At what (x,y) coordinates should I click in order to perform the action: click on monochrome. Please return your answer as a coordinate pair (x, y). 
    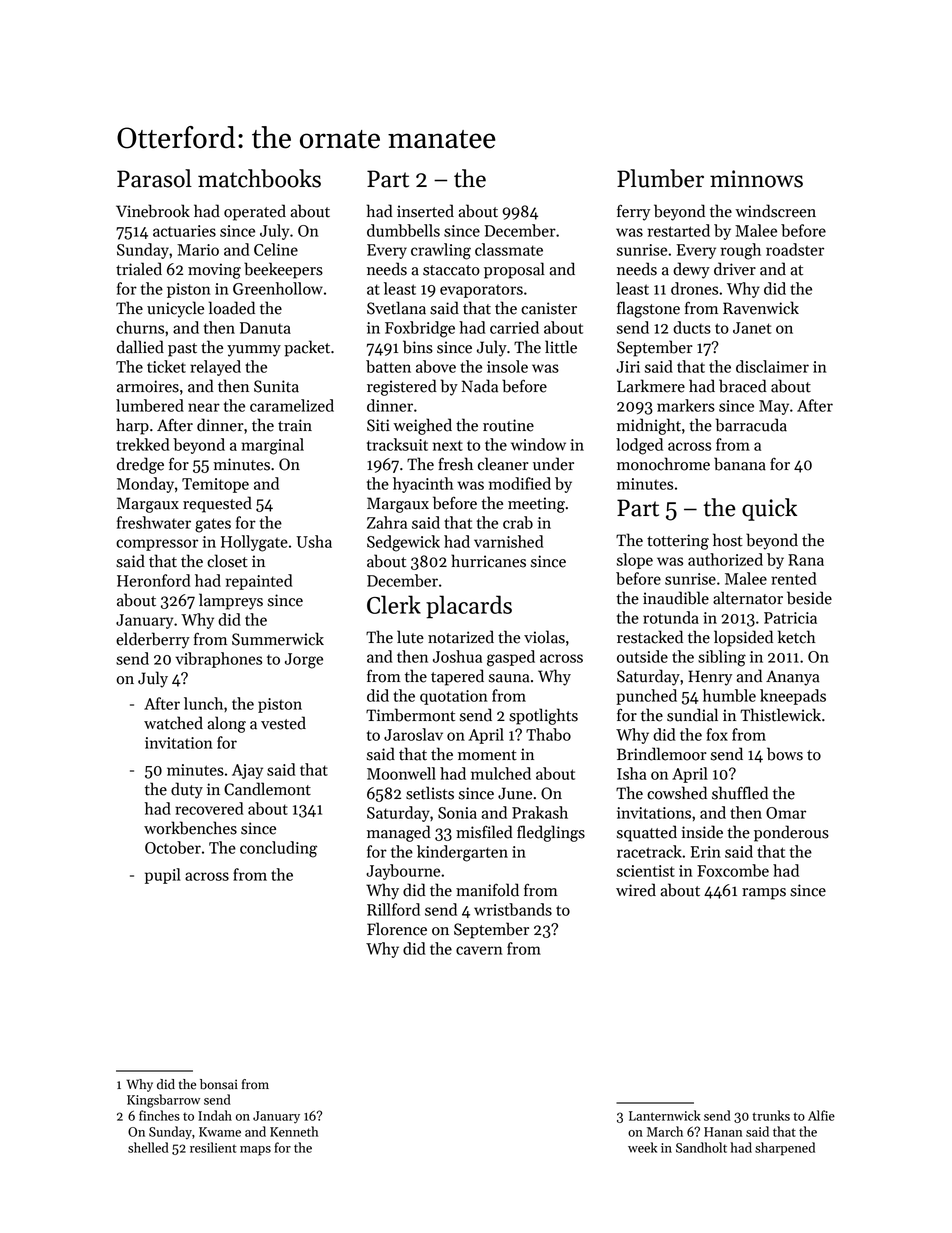
    Looking at the image, I should click on (663, 464).
